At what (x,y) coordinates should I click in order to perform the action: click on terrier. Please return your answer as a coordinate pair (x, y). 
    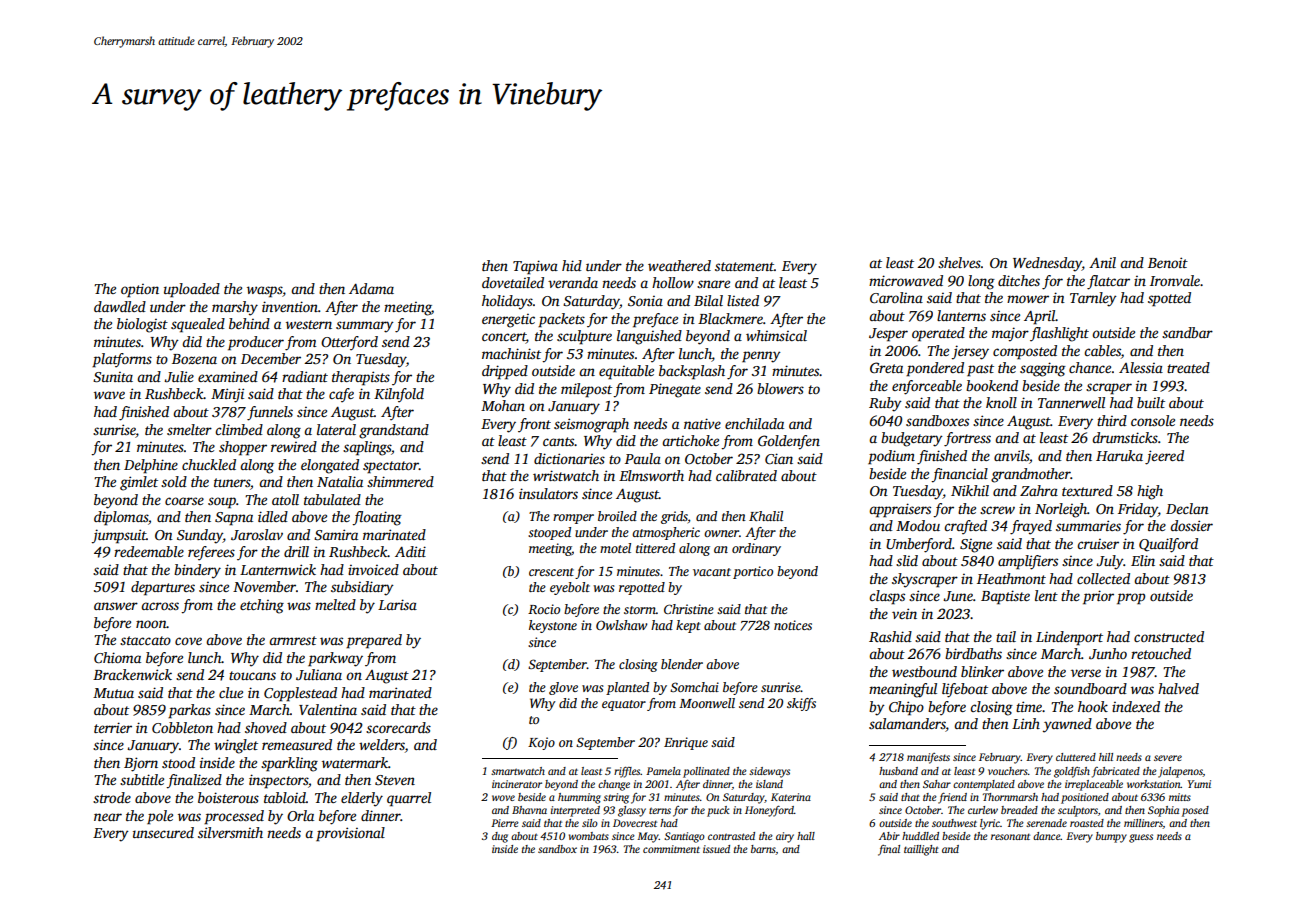
    Looking at the image, I should click on (113, 727).
